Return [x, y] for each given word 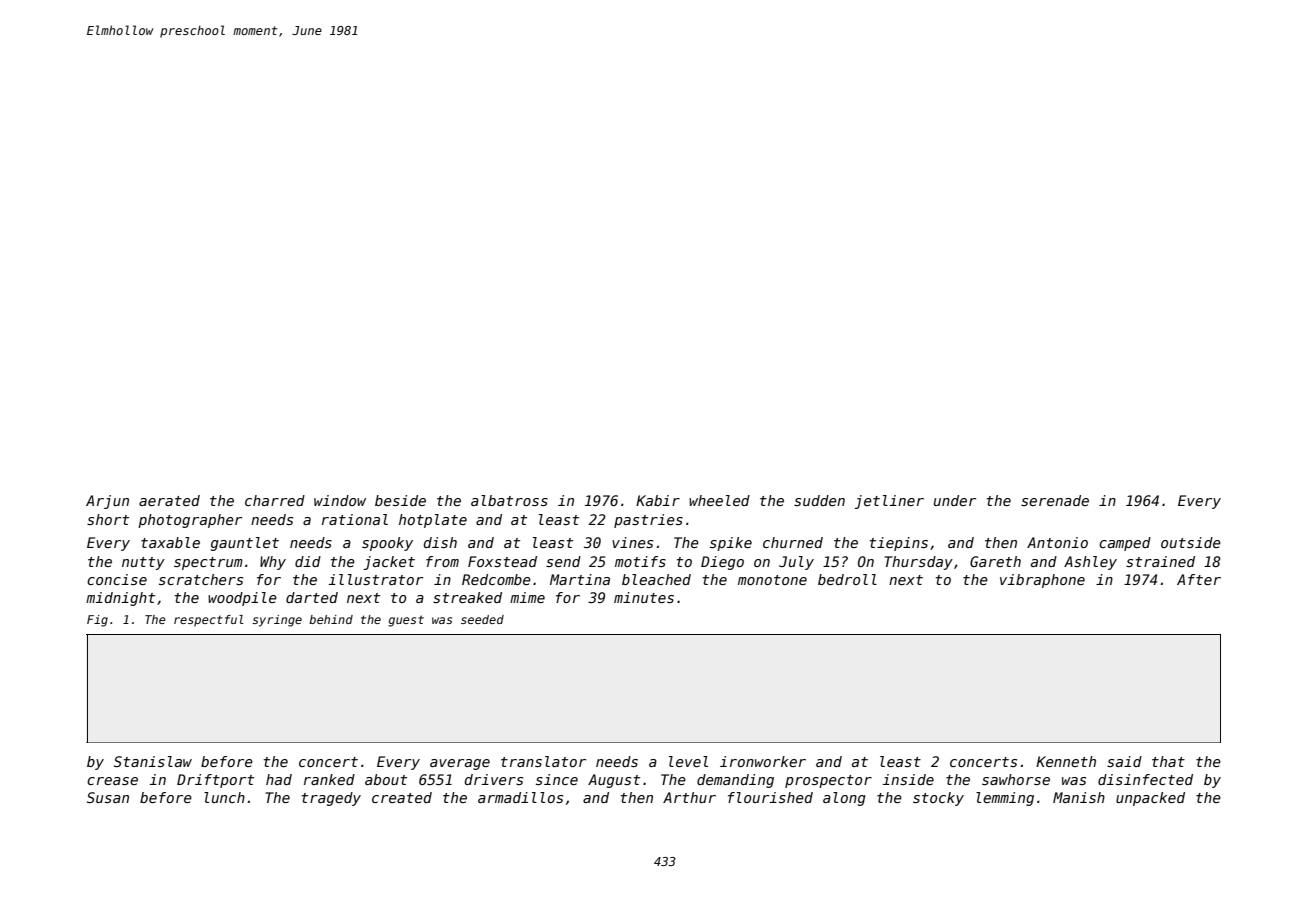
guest [406, 621]
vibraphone [1042, 581]
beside [400, 500]
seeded [482, 619]
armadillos [520, 797]
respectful [209, 621]
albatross [509, 500]
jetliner [889, 502]
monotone [772, 580]
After [1199, 579]
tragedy [331, 799]
